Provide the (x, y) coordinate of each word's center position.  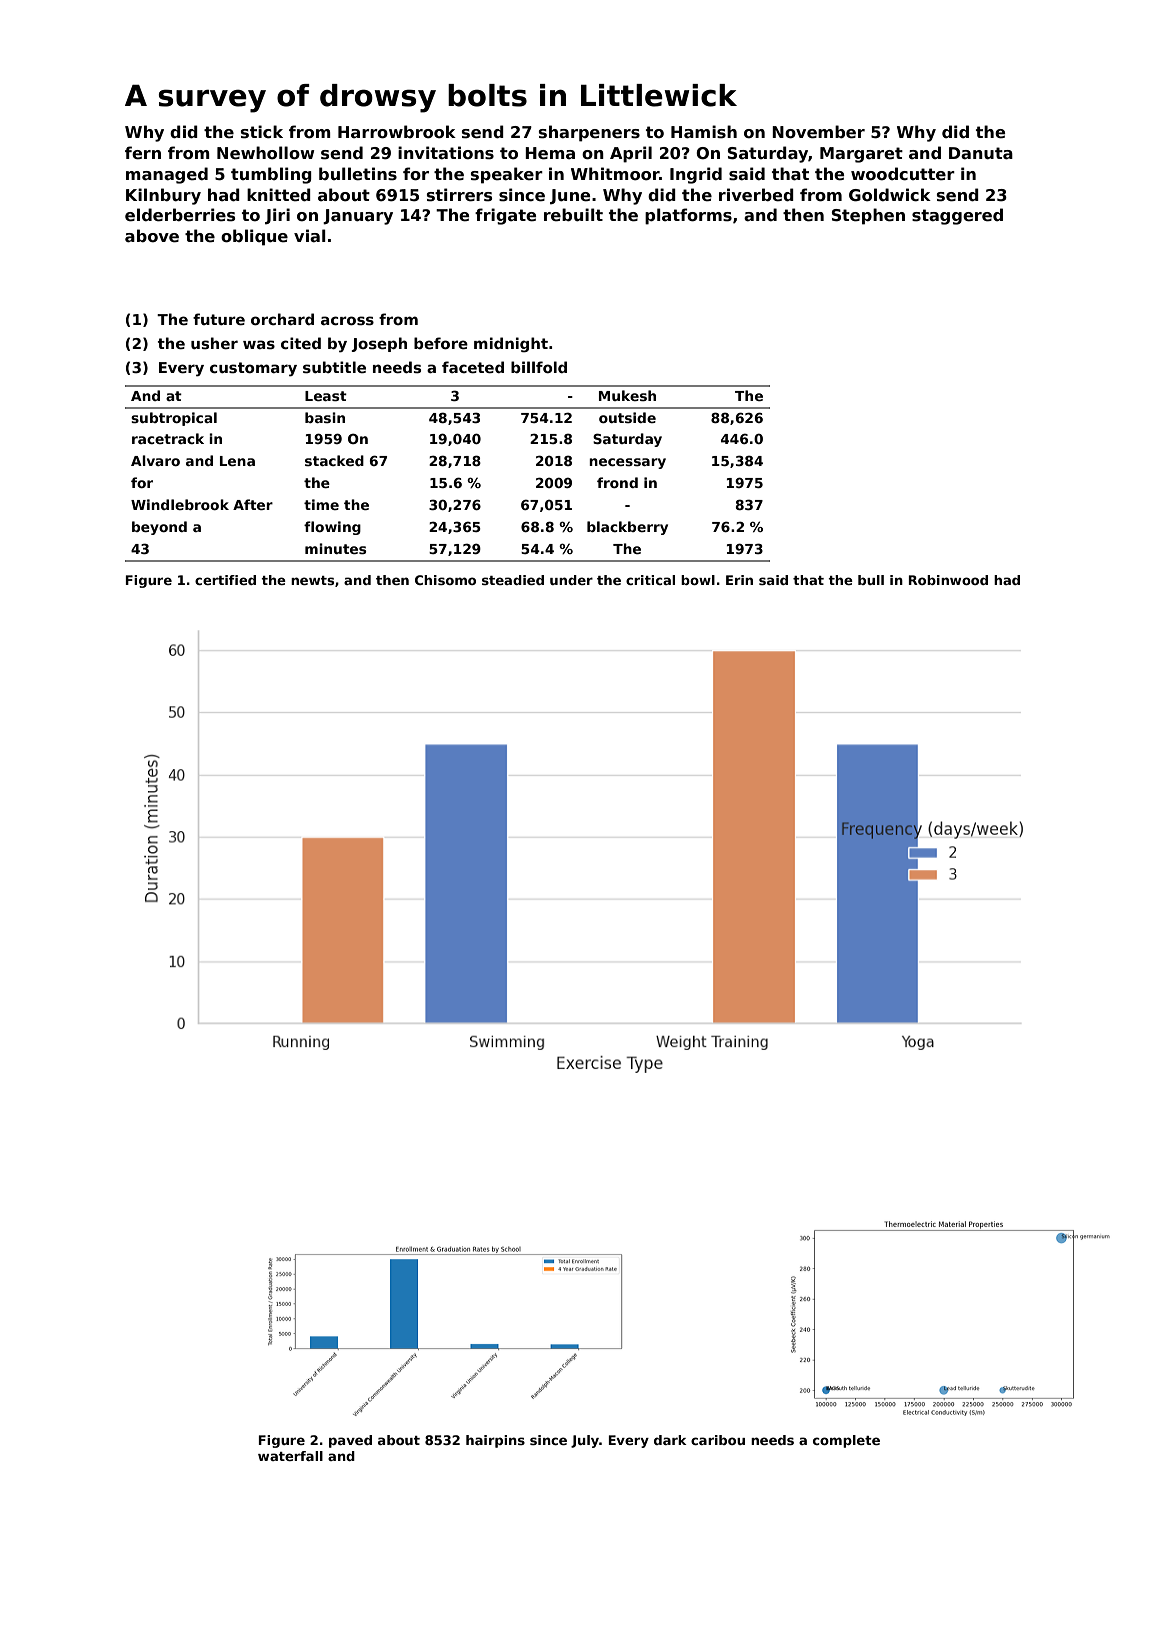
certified (225, 580)
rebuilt (573, 214)
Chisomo (445, 580)
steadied (513, 580)
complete (846, 1441)
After (253, 504)
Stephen (868, 216)
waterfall (290, 1456)
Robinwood (948, 580)
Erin (739, 580)
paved (350, 1441)
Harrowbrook (397, 132)
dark (670, 1440)
